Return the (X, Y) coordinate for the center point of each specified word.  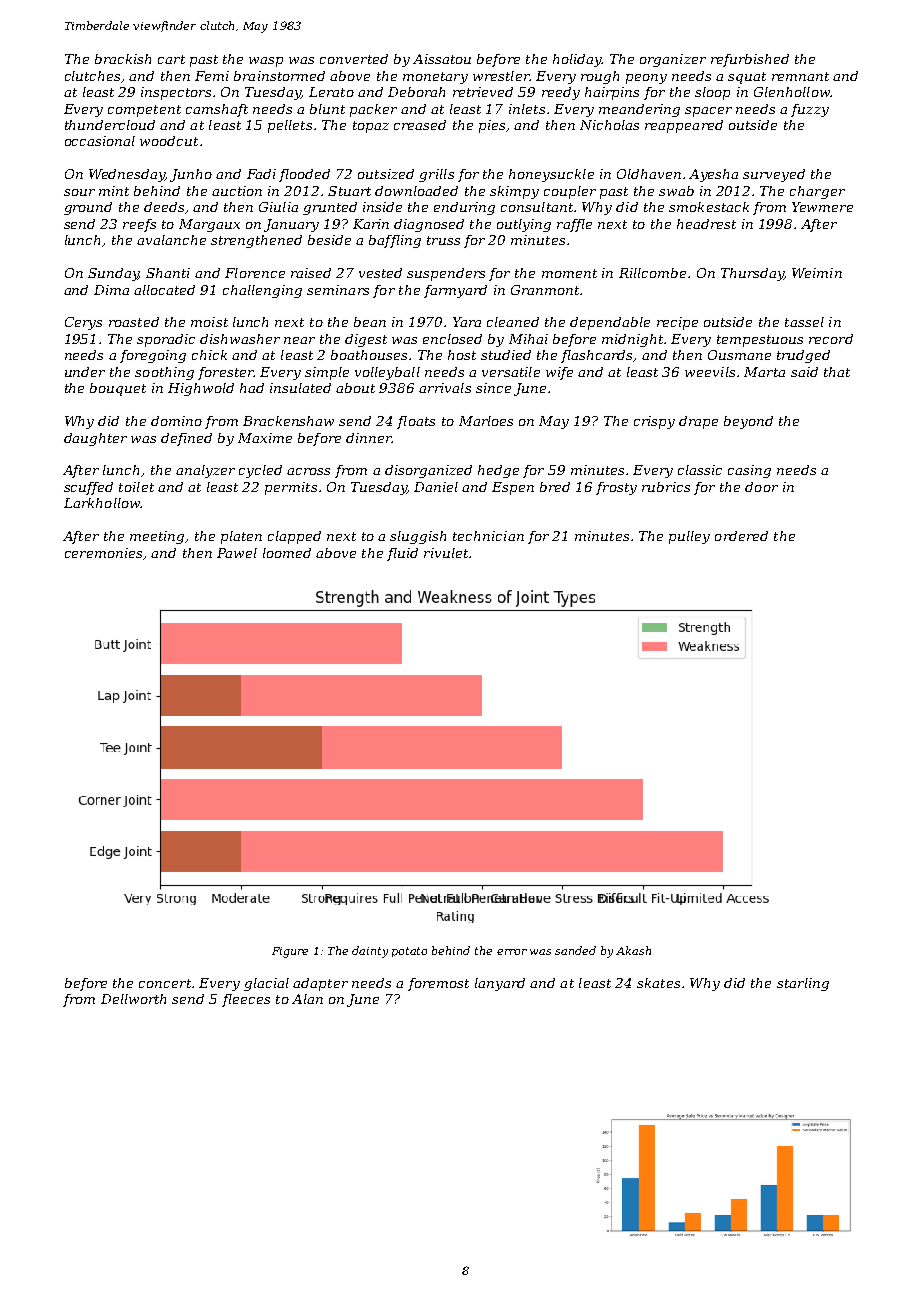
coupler (570, 192)
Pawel (237, 553)
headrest (706, 224)
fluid (402, 554)
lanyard (500, 984)
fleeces (246, 1000)
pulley (689, 537)
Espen (513, 488)
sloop (712, 93)
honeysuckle (551, 175)
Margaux (209, 225)
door (761, 487)
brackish (123, 59)
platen (241, 537)
